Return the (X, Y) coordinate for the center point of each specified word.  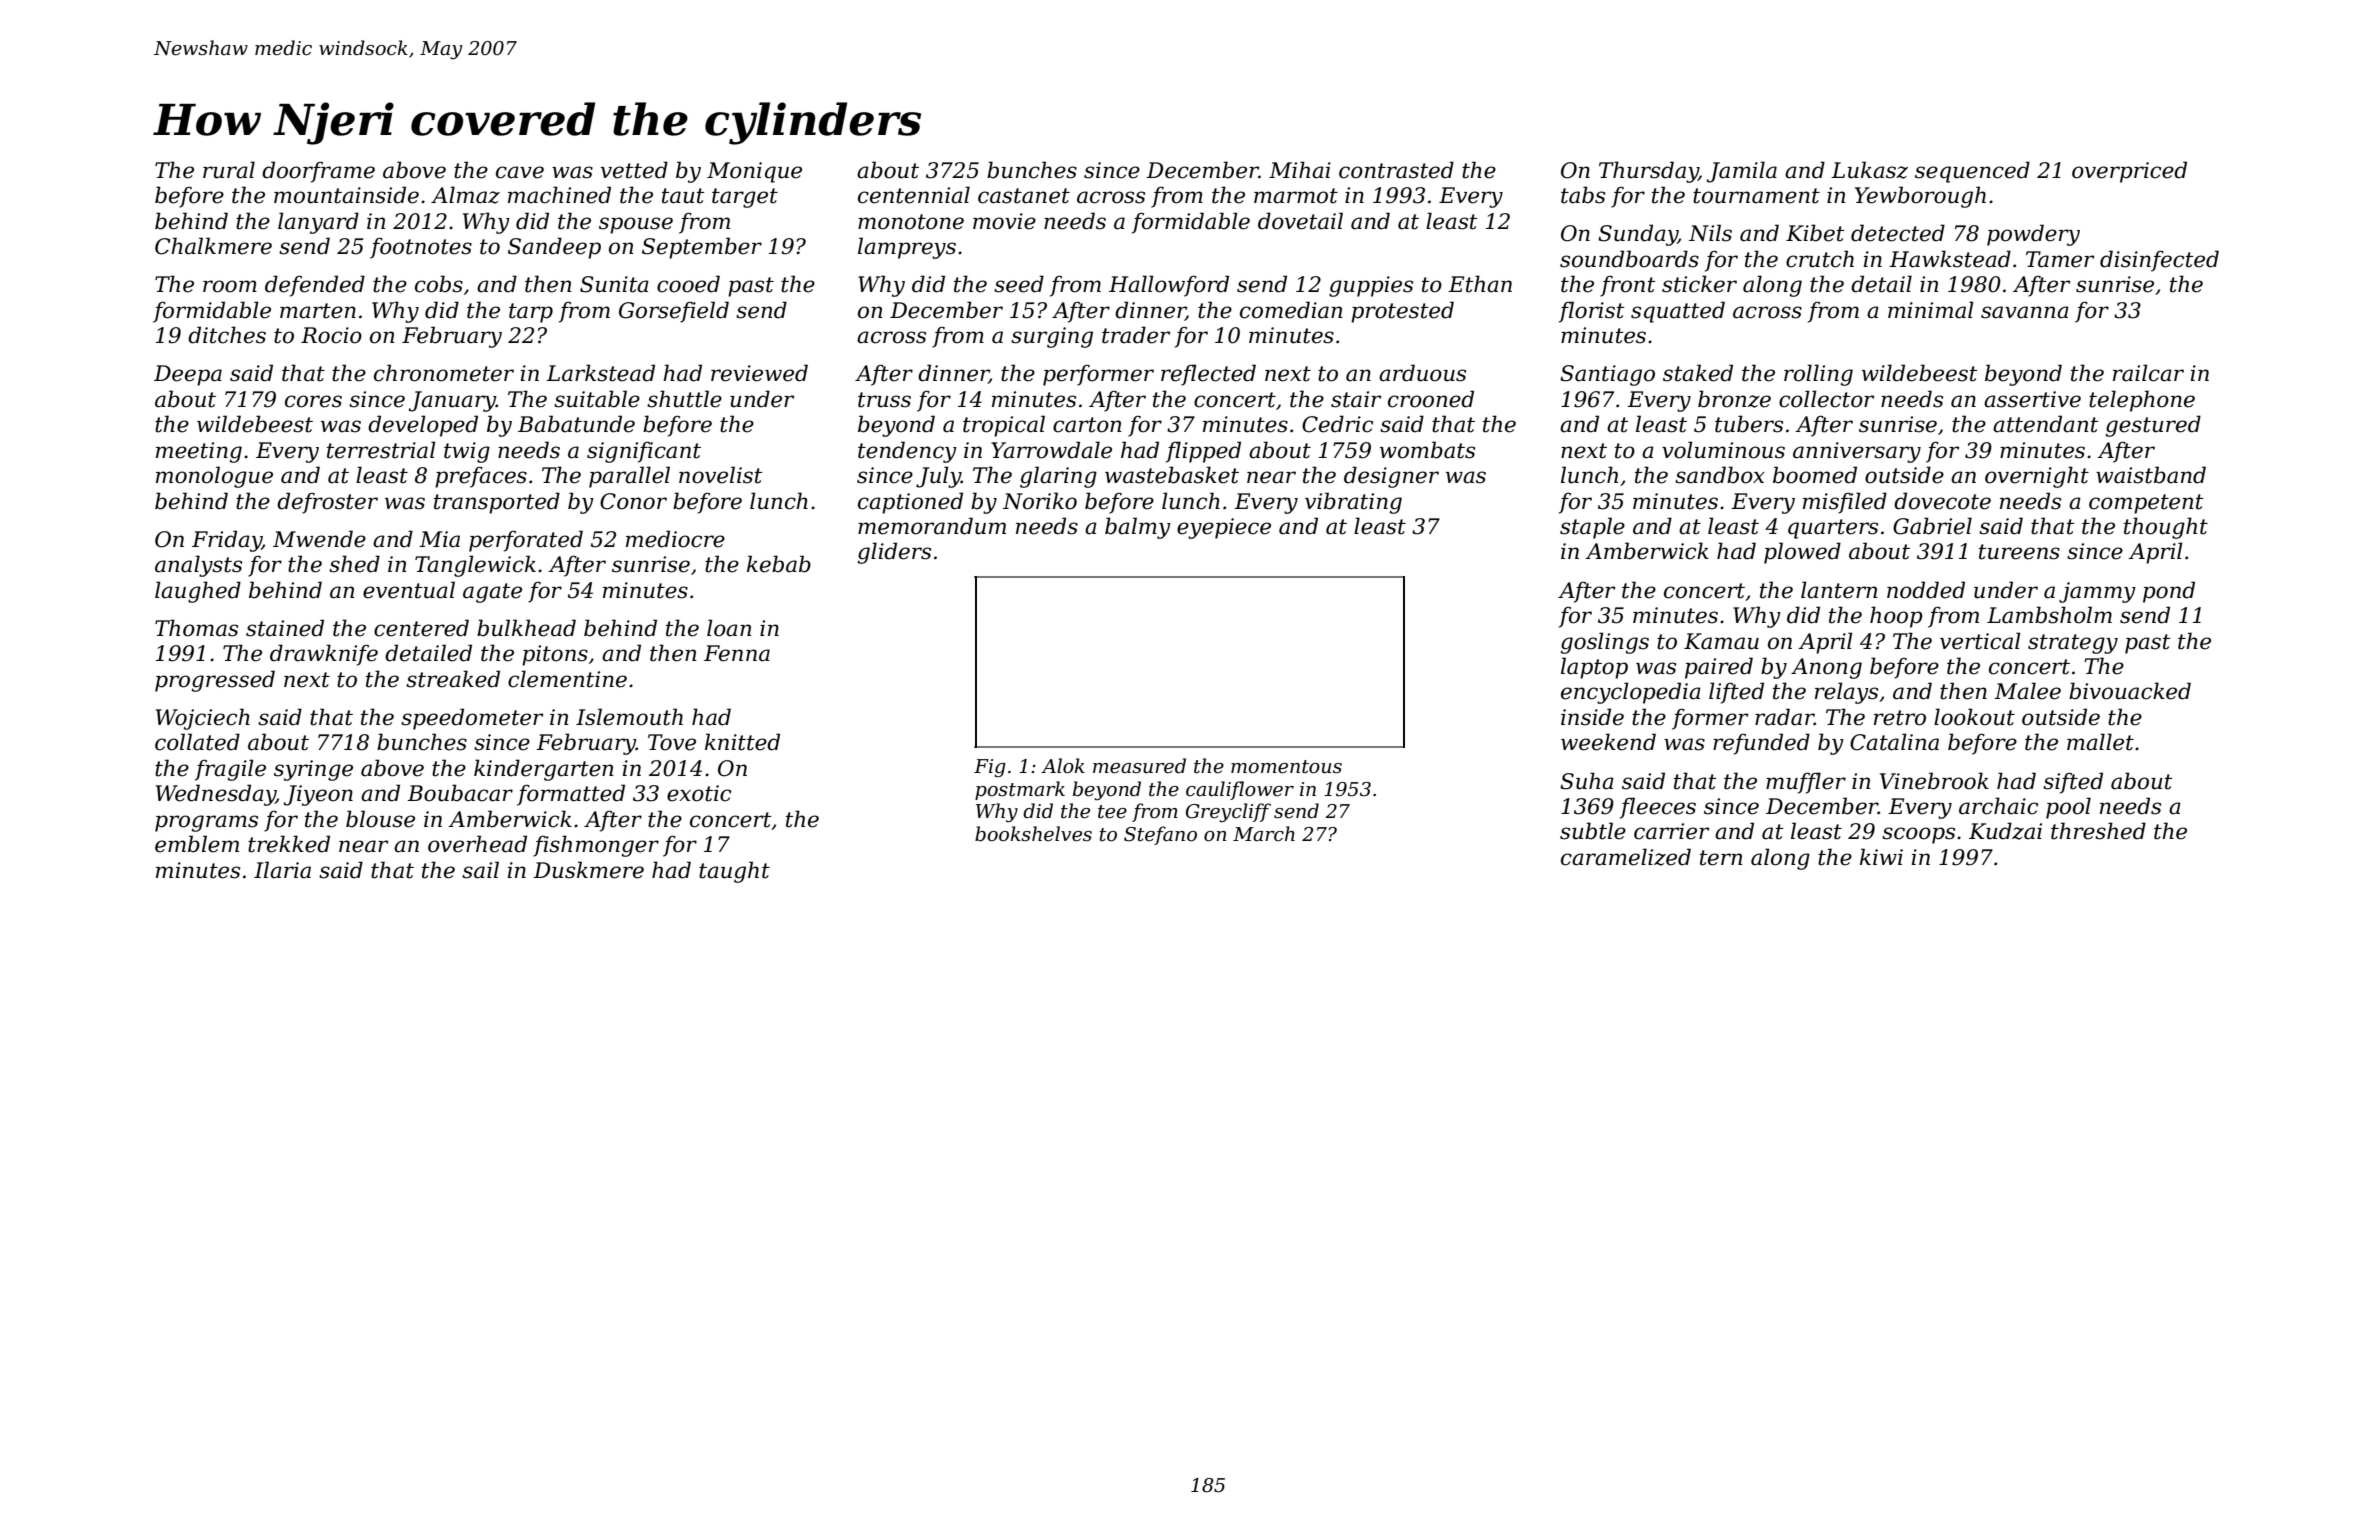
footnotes (421, 248)
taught (734, 872)
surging (1052, 337)
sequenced (1972, 172)
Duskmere (588, 870)
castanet (1024, 196)
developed (423, 426)
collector (1827, 399)
